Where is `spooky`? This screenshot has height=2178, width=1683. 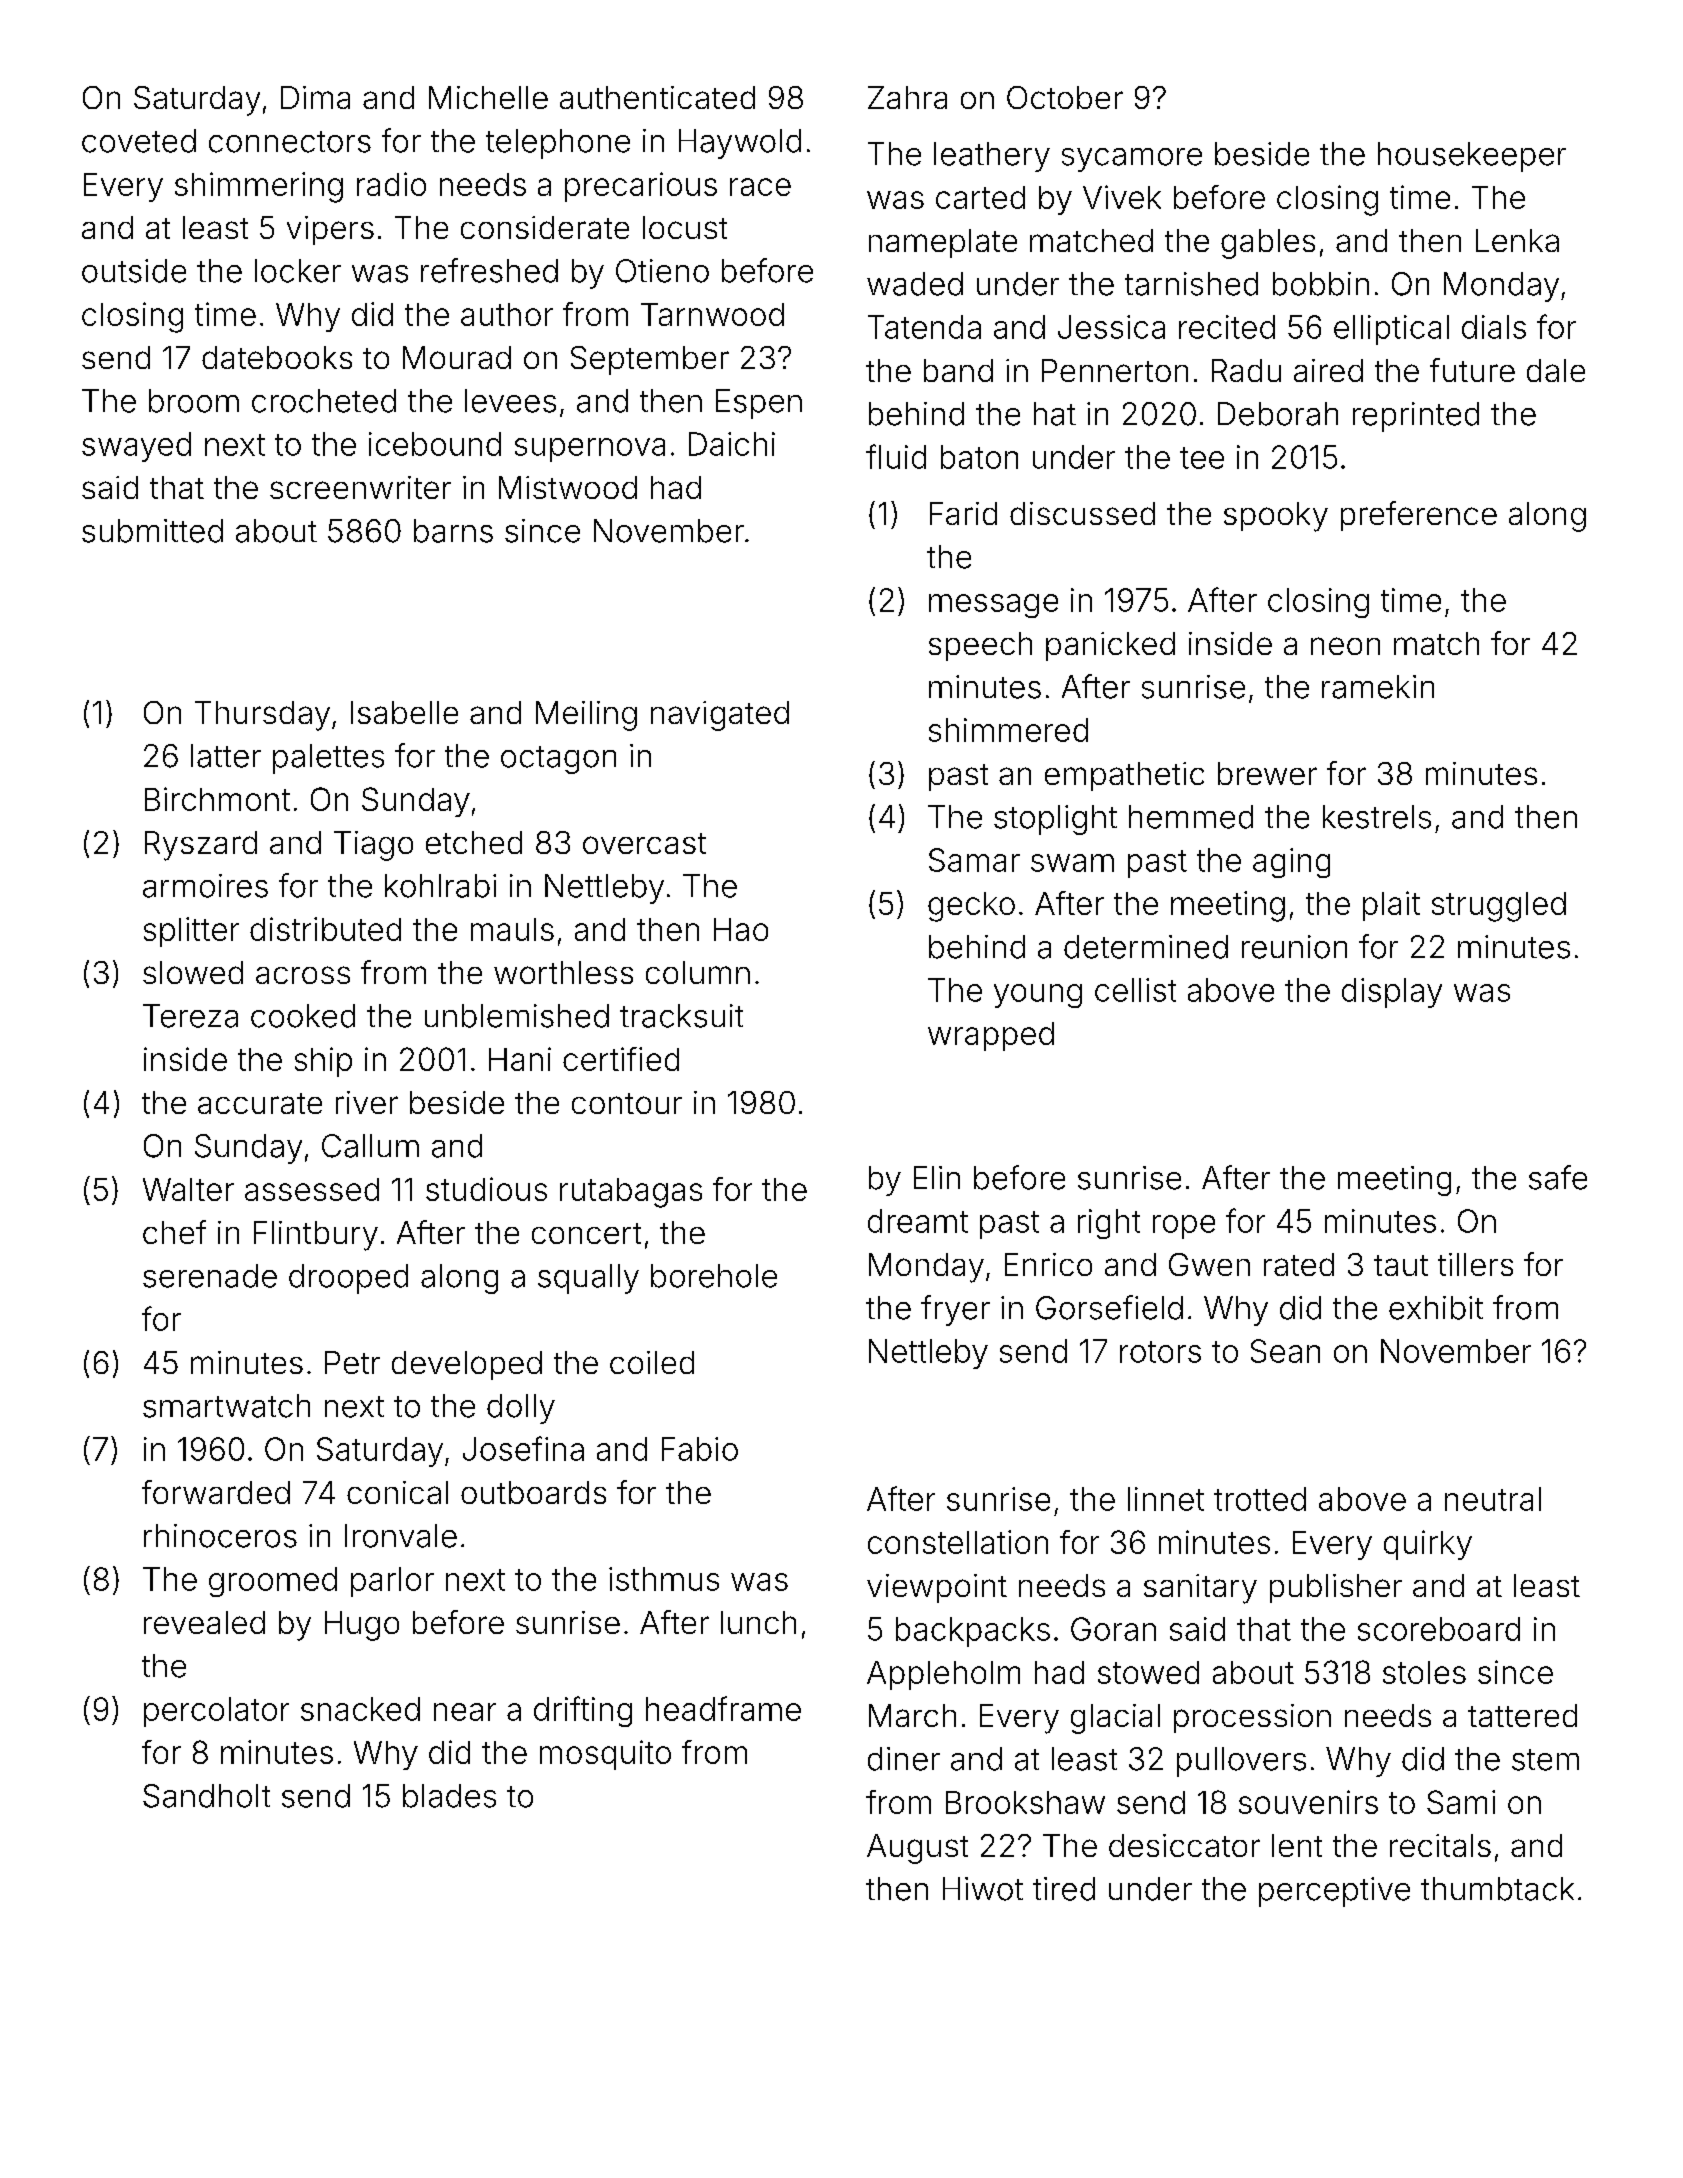
spooky is located at coordinates (1276, 517).
